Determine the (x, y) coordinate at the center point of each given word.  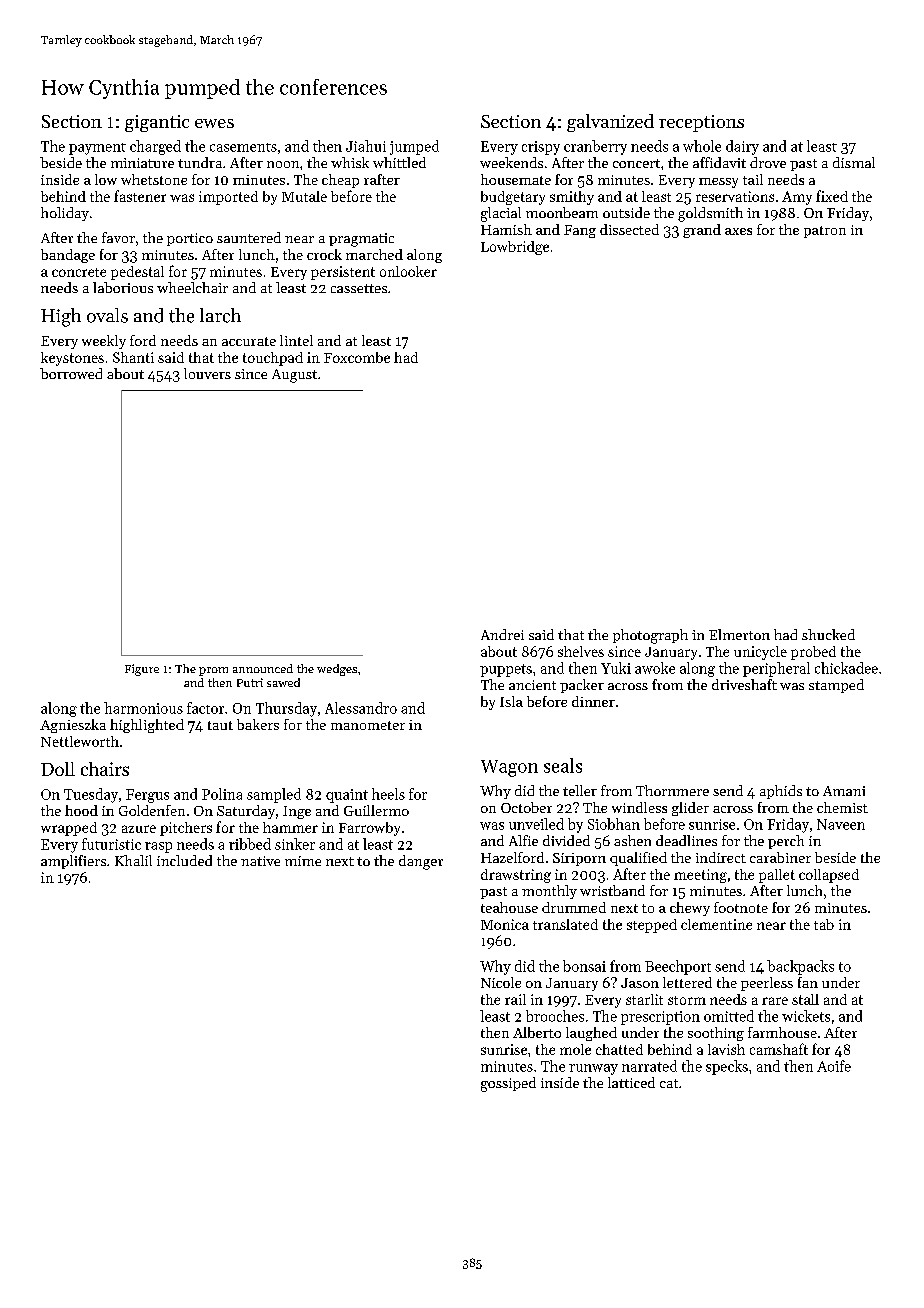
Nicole (501, 982)
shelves (581, 651)
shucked (828, 634)
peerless (767, 984)
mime (303, 861)
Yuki (616, 668)
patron (825, 232)
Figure (142, 670)
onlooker (408, 271)
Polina (222, 794)
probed (813, 653)
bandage (68, 256)
